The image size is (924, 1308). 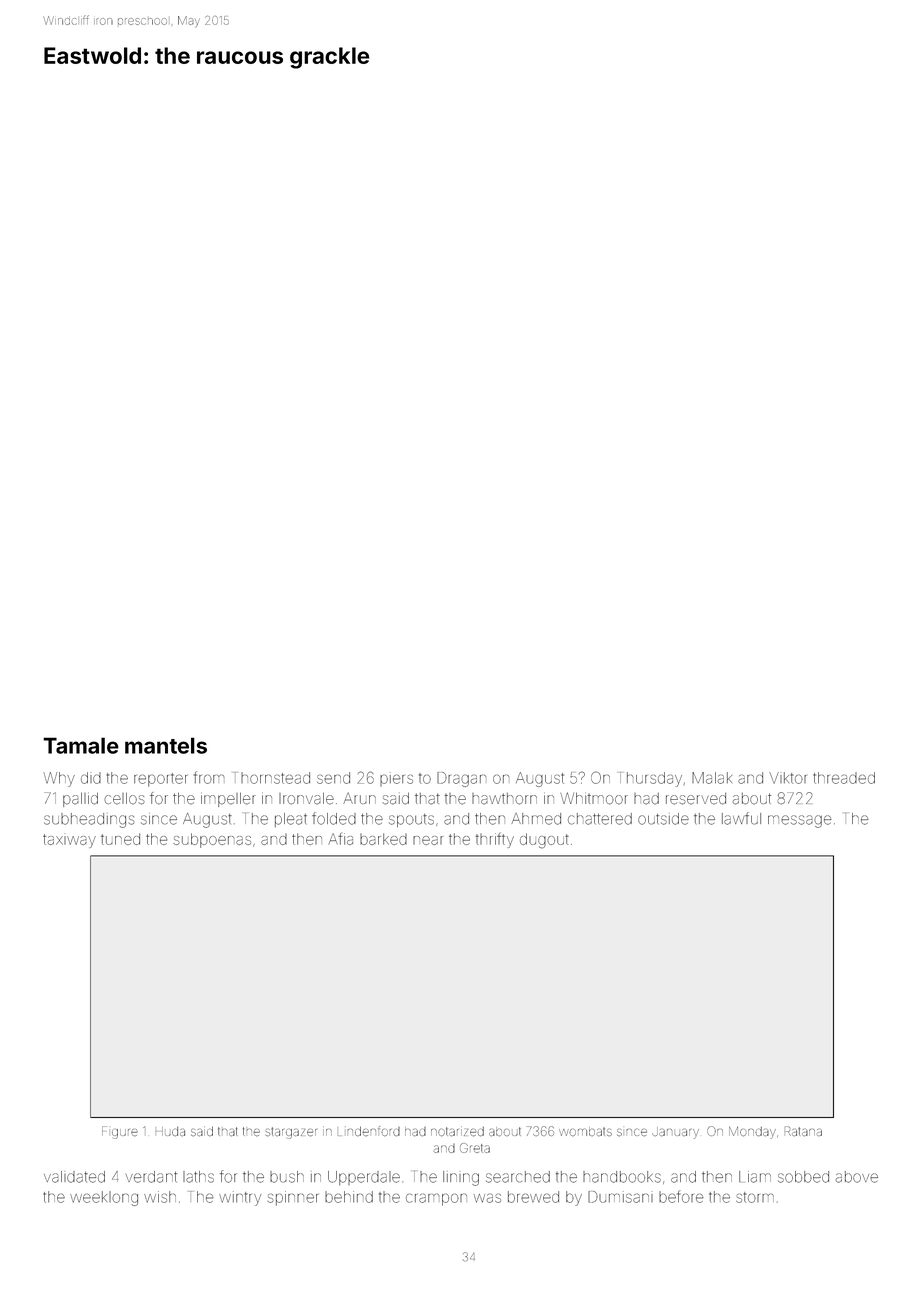 I want to click on lawful, so click(x=741, y=818).
